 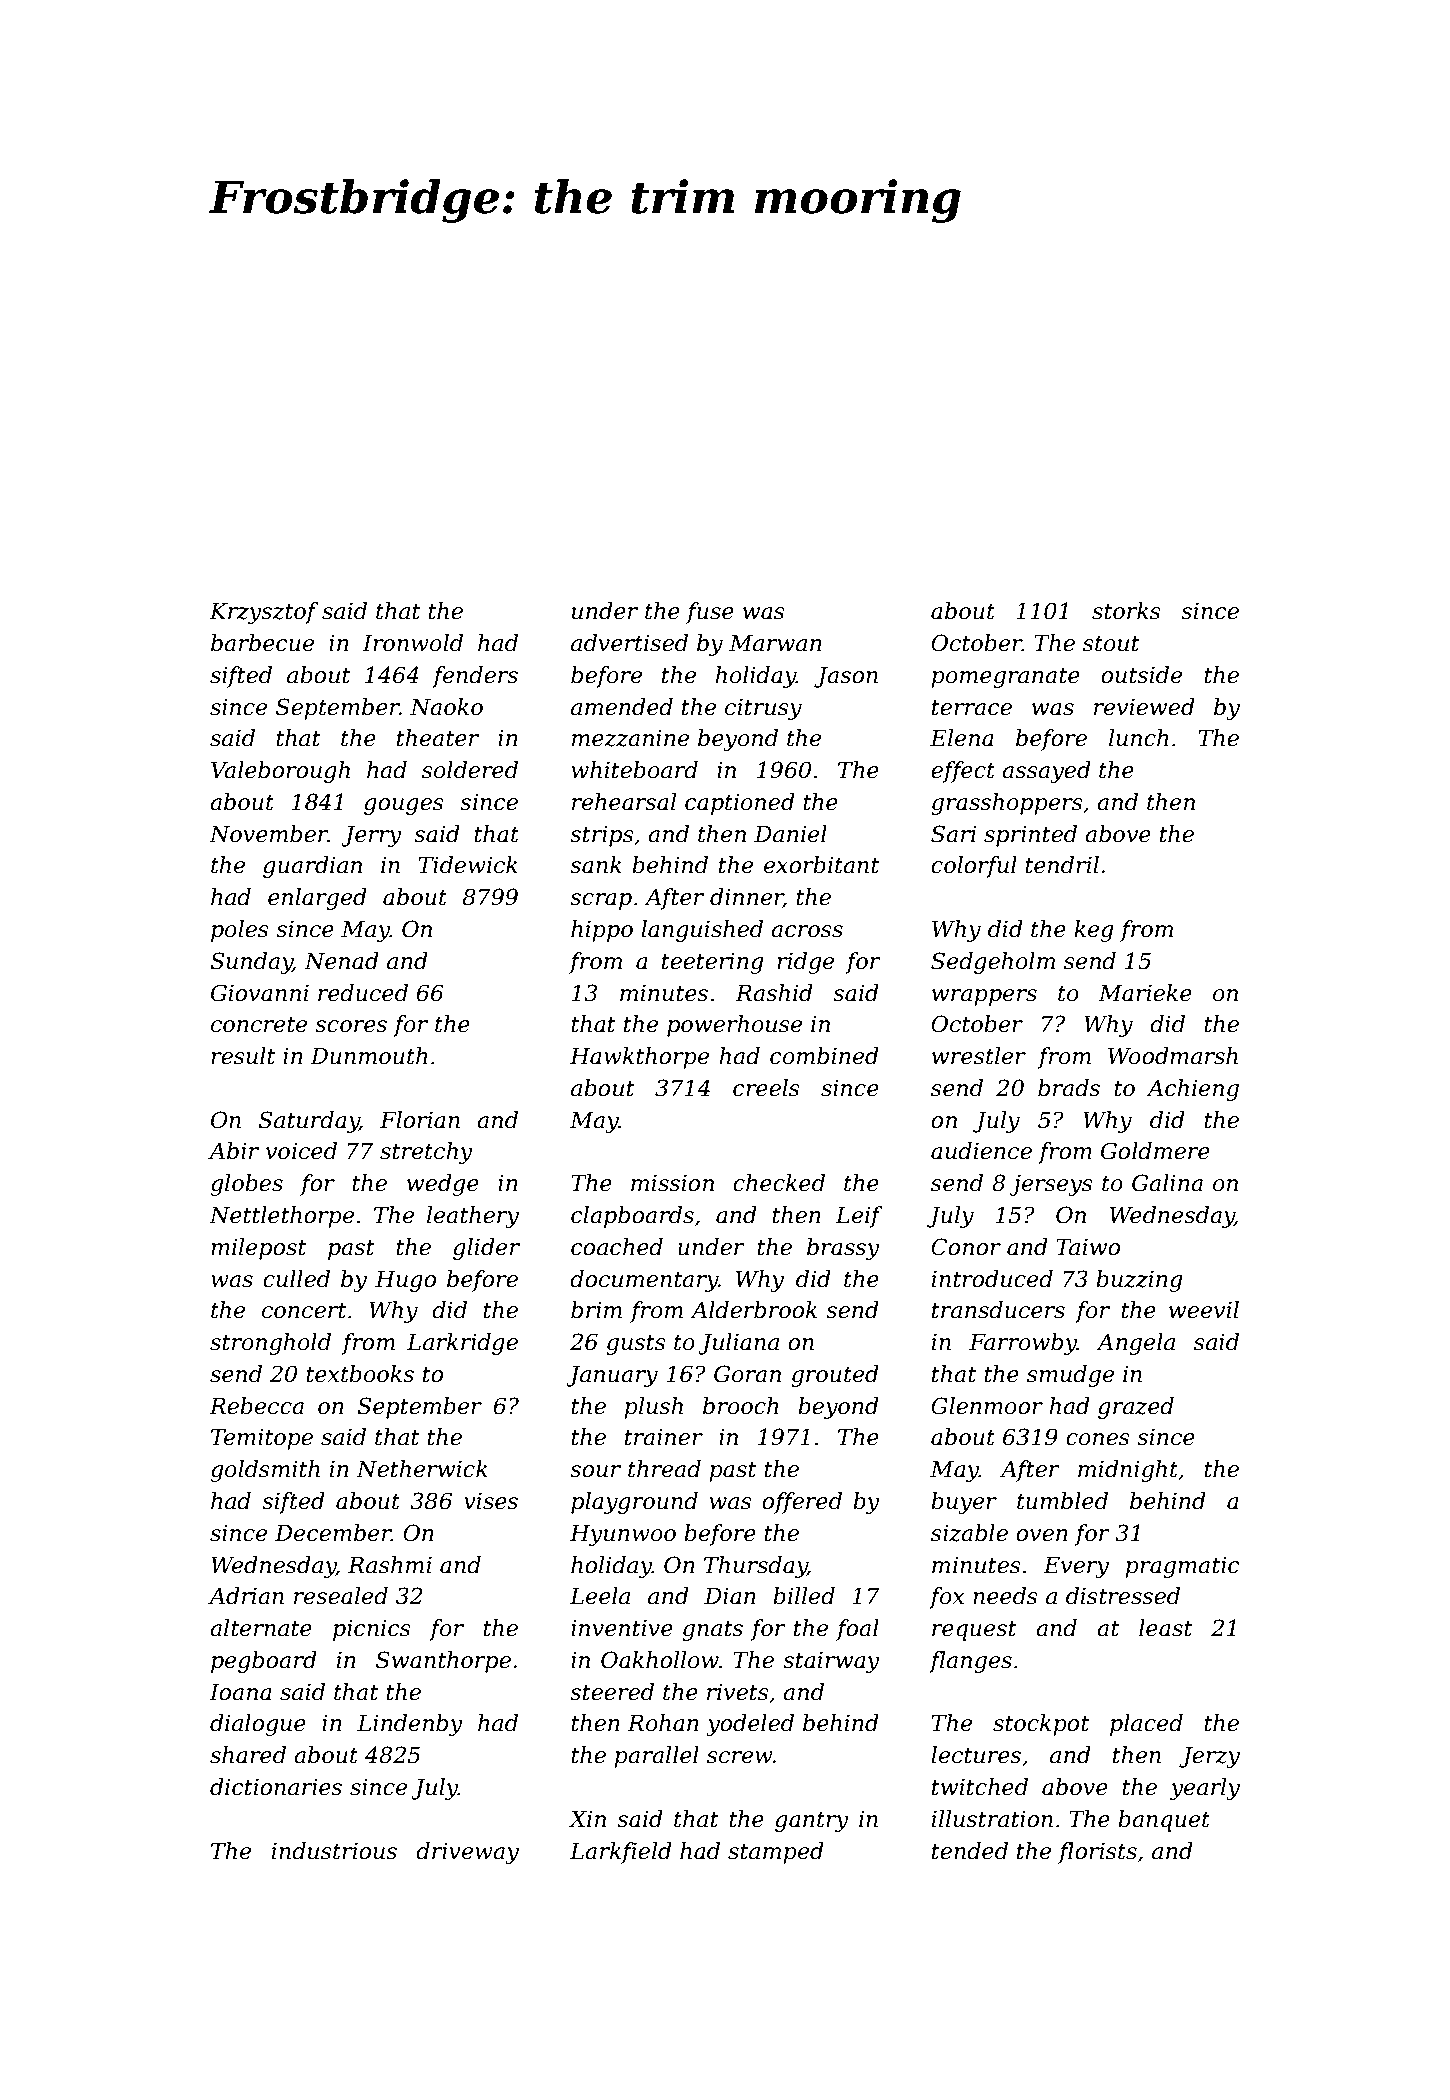 What do you see at coordinates (1069, 1088) in the document?
I see `brads` at bounding box center [1069, 1088].
